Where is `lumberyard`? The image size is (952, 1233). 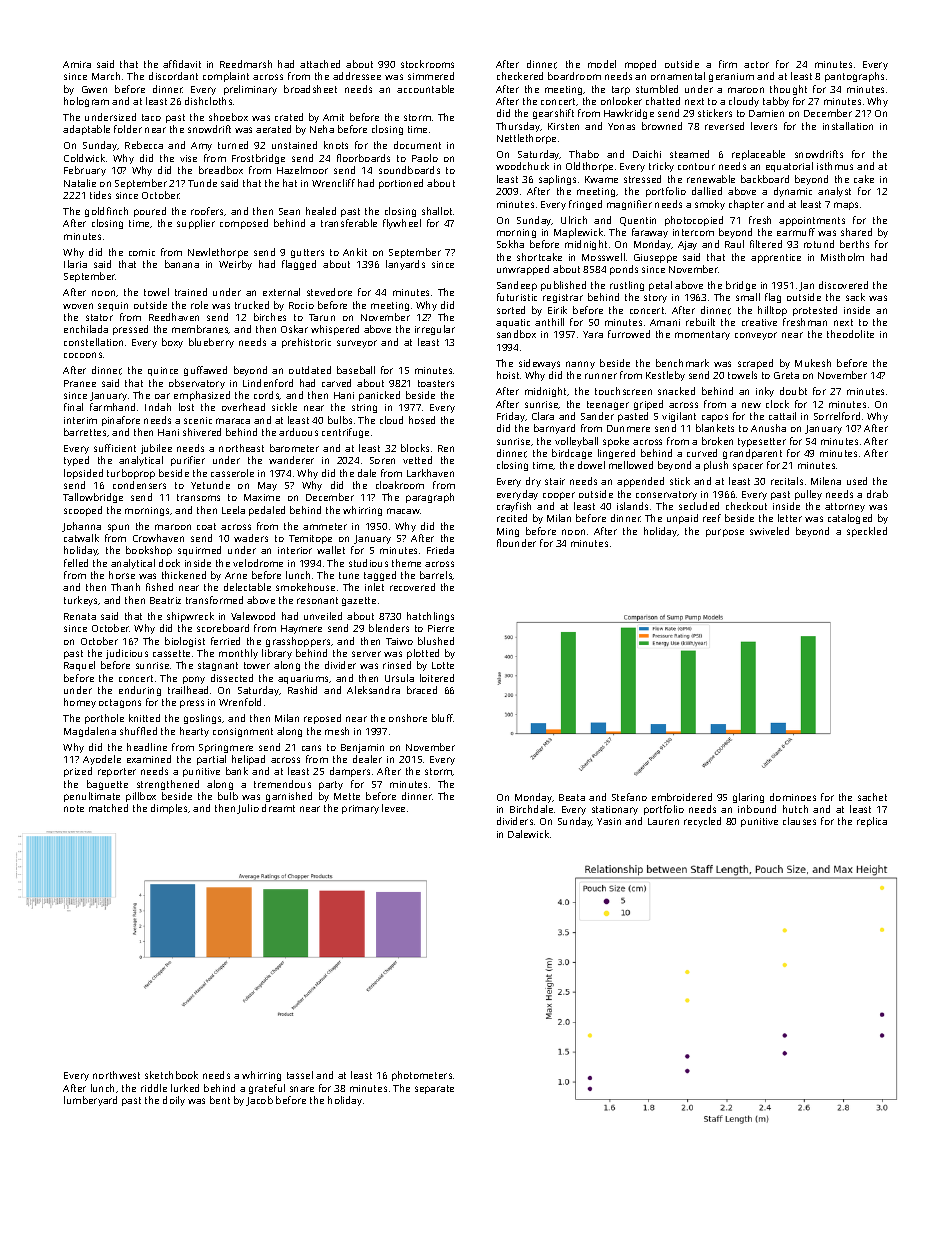 lumberyard is located at coordinates (90, 1101).
